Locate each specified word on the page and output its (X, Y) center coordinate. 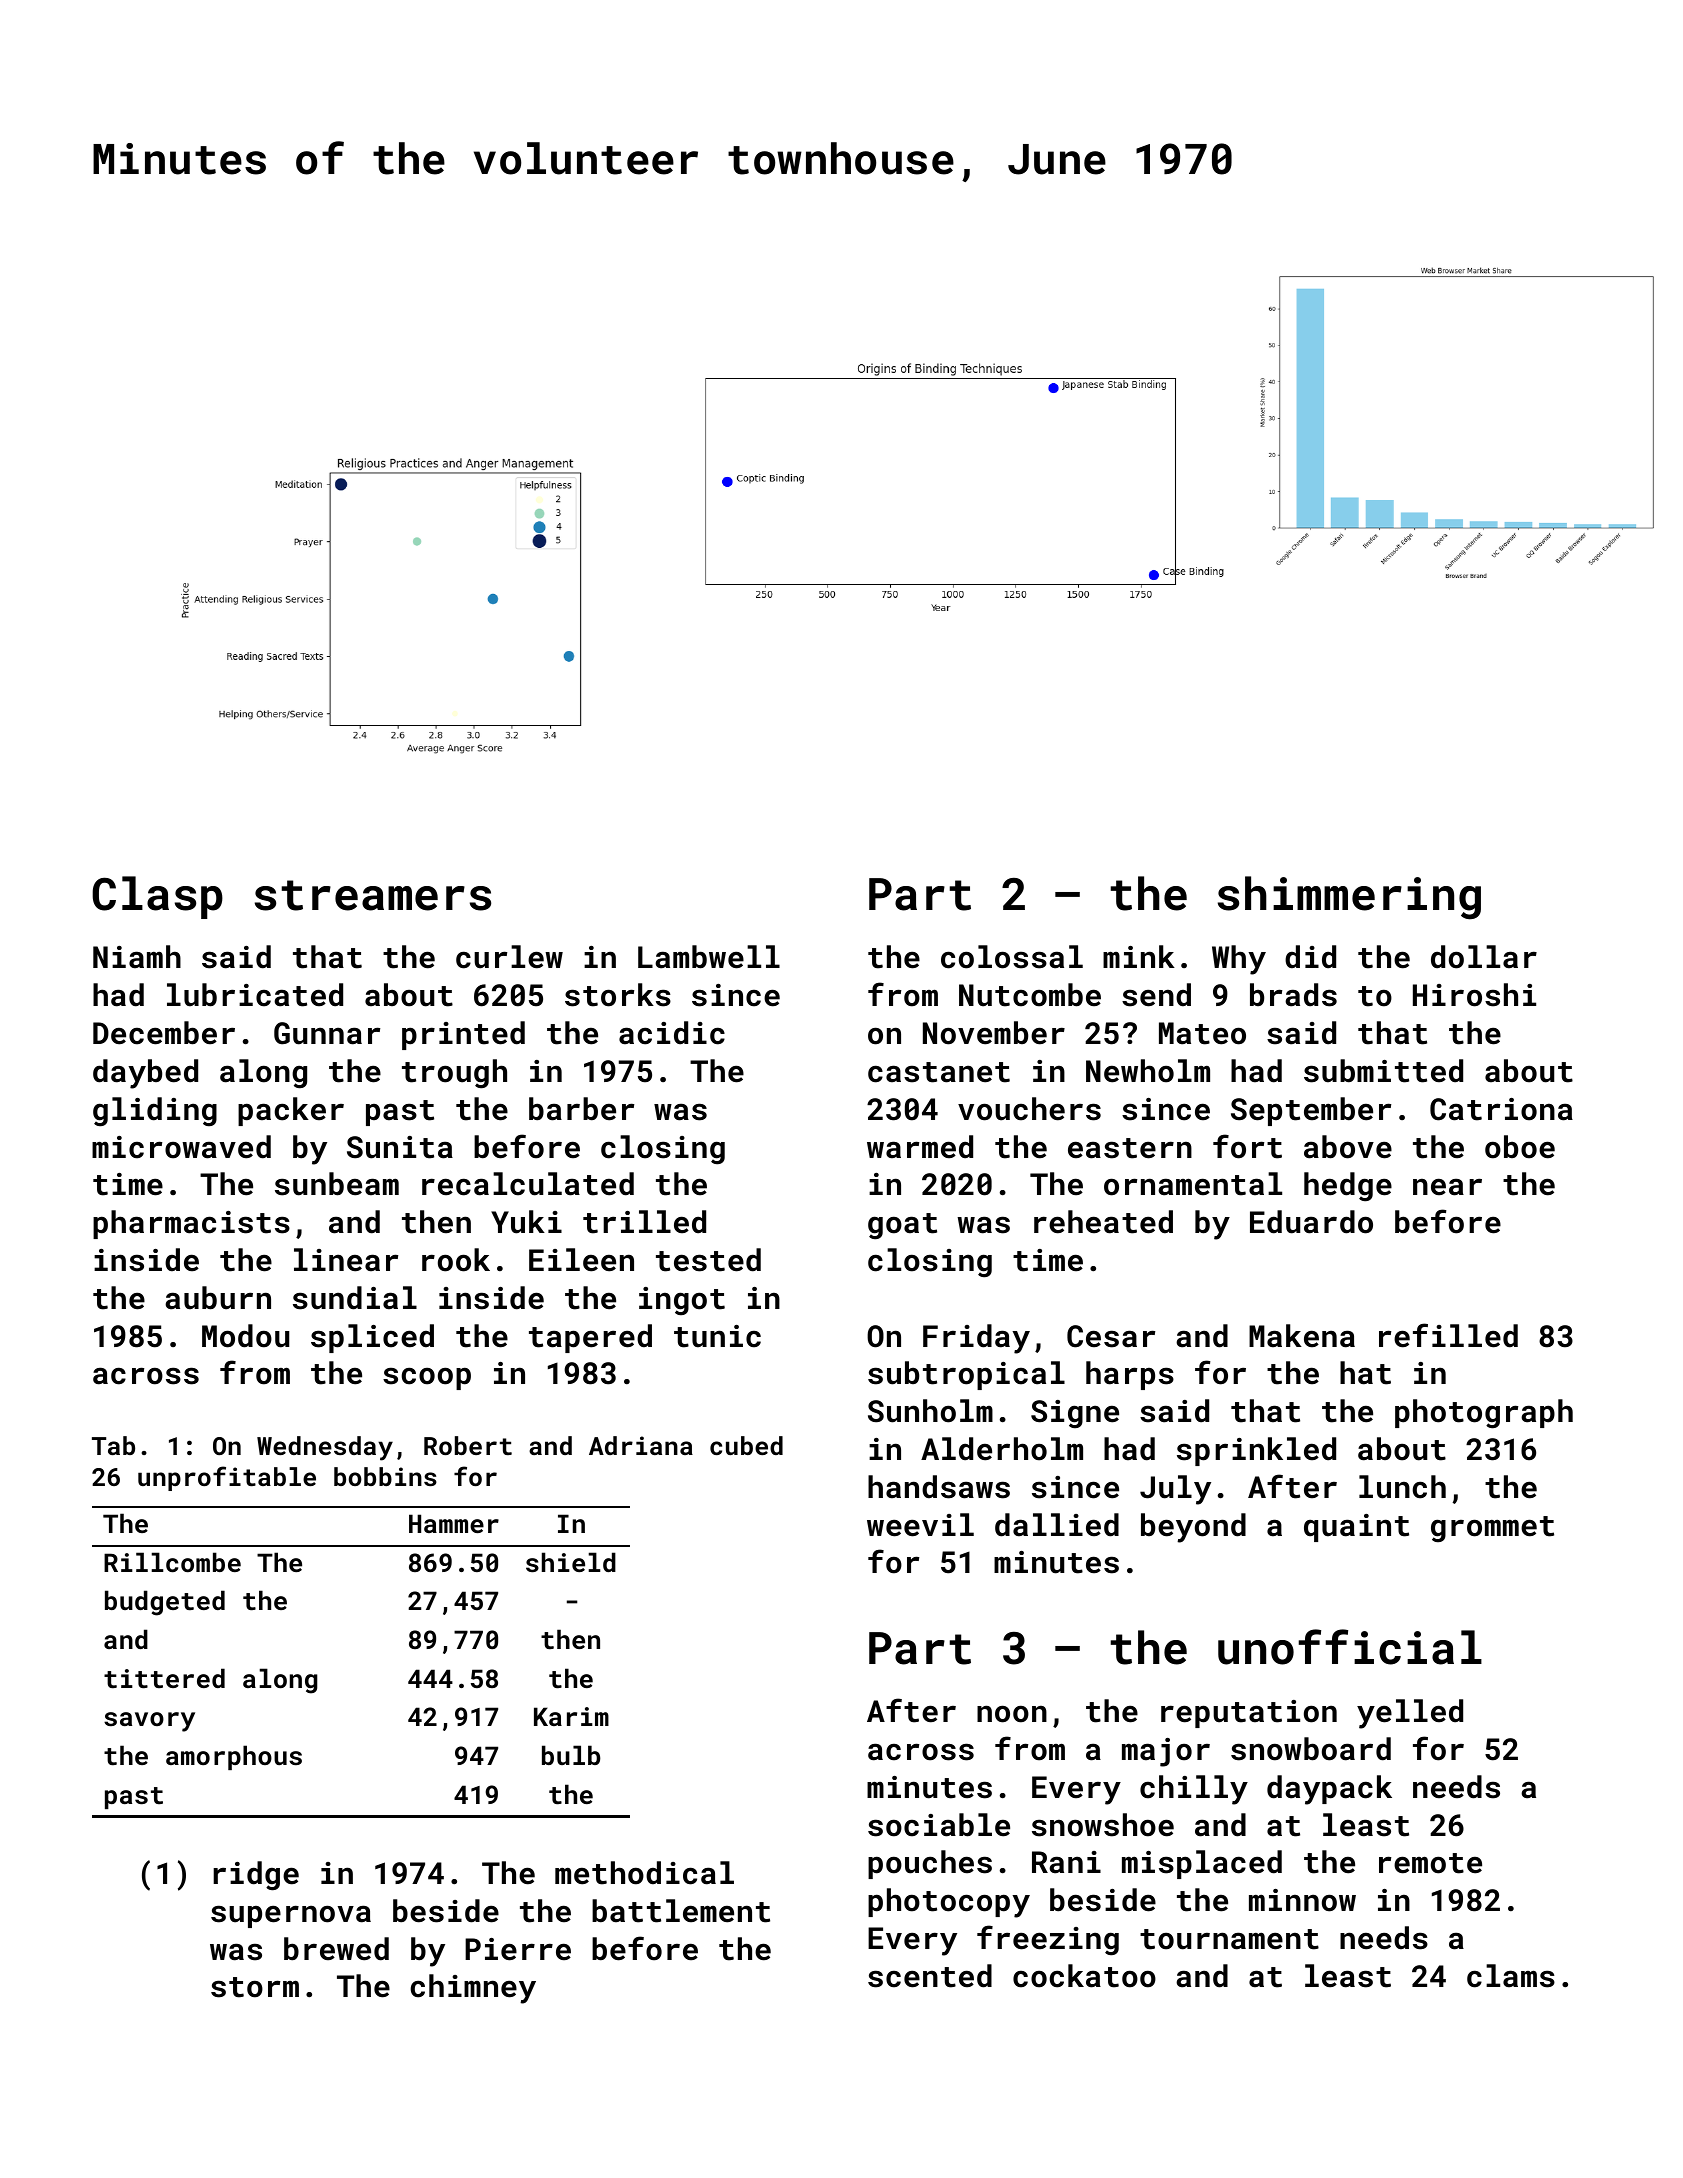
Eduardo (1311, 1222)
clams (1511, 1976)
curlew (509, 957)
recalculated (528, 1184)
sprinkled (1256, 1451)
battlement (681, 1911)
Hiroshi (1474, 995)
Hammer (454, 1523)
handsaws (939, 1487)
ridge (256, 1876)
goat (902, 1226)
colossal (1012, 957)
